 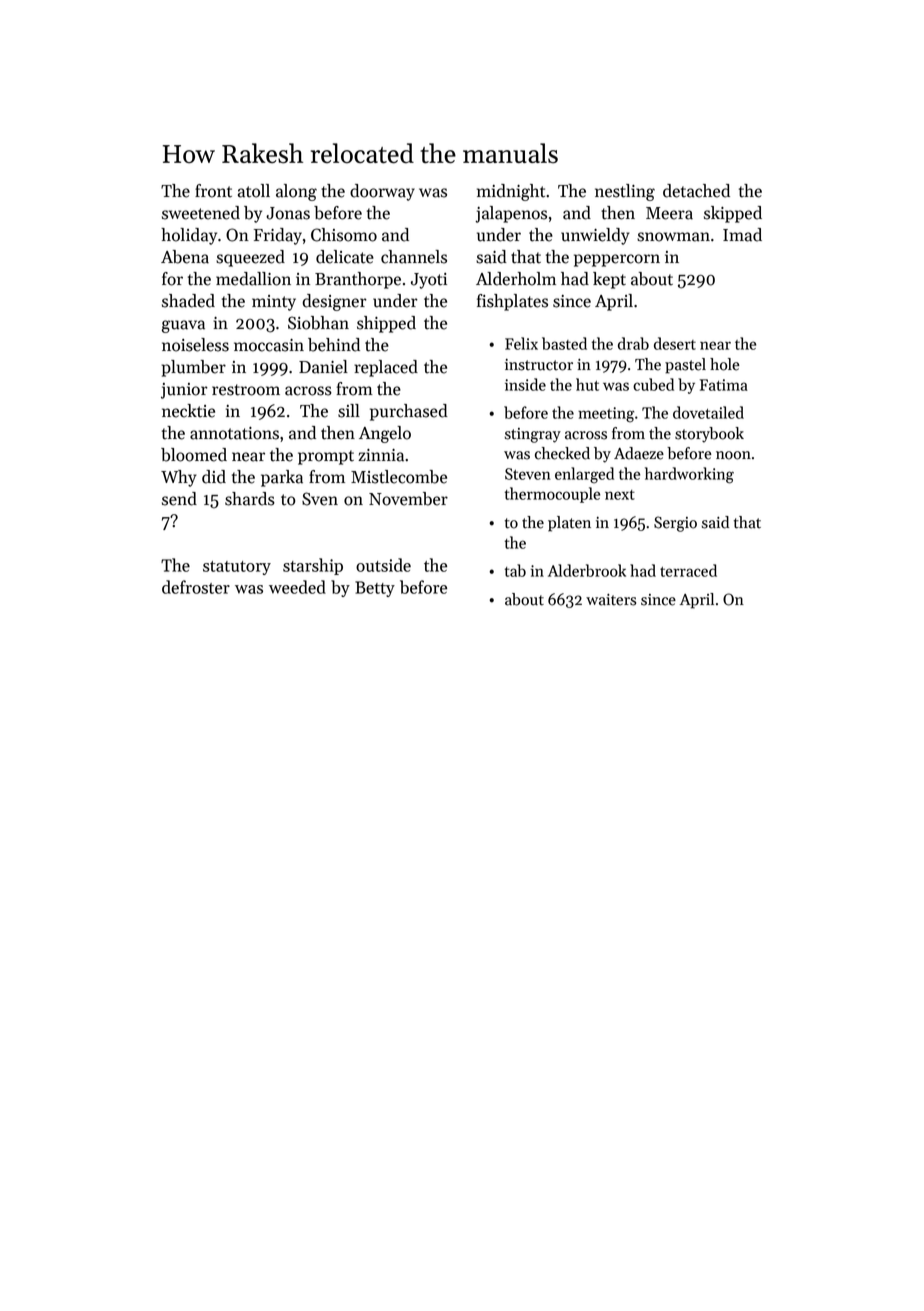 What do you see at coordinates (297, 587) in the screenshot?
I see `weeded` at bounding box center [297, 587].
